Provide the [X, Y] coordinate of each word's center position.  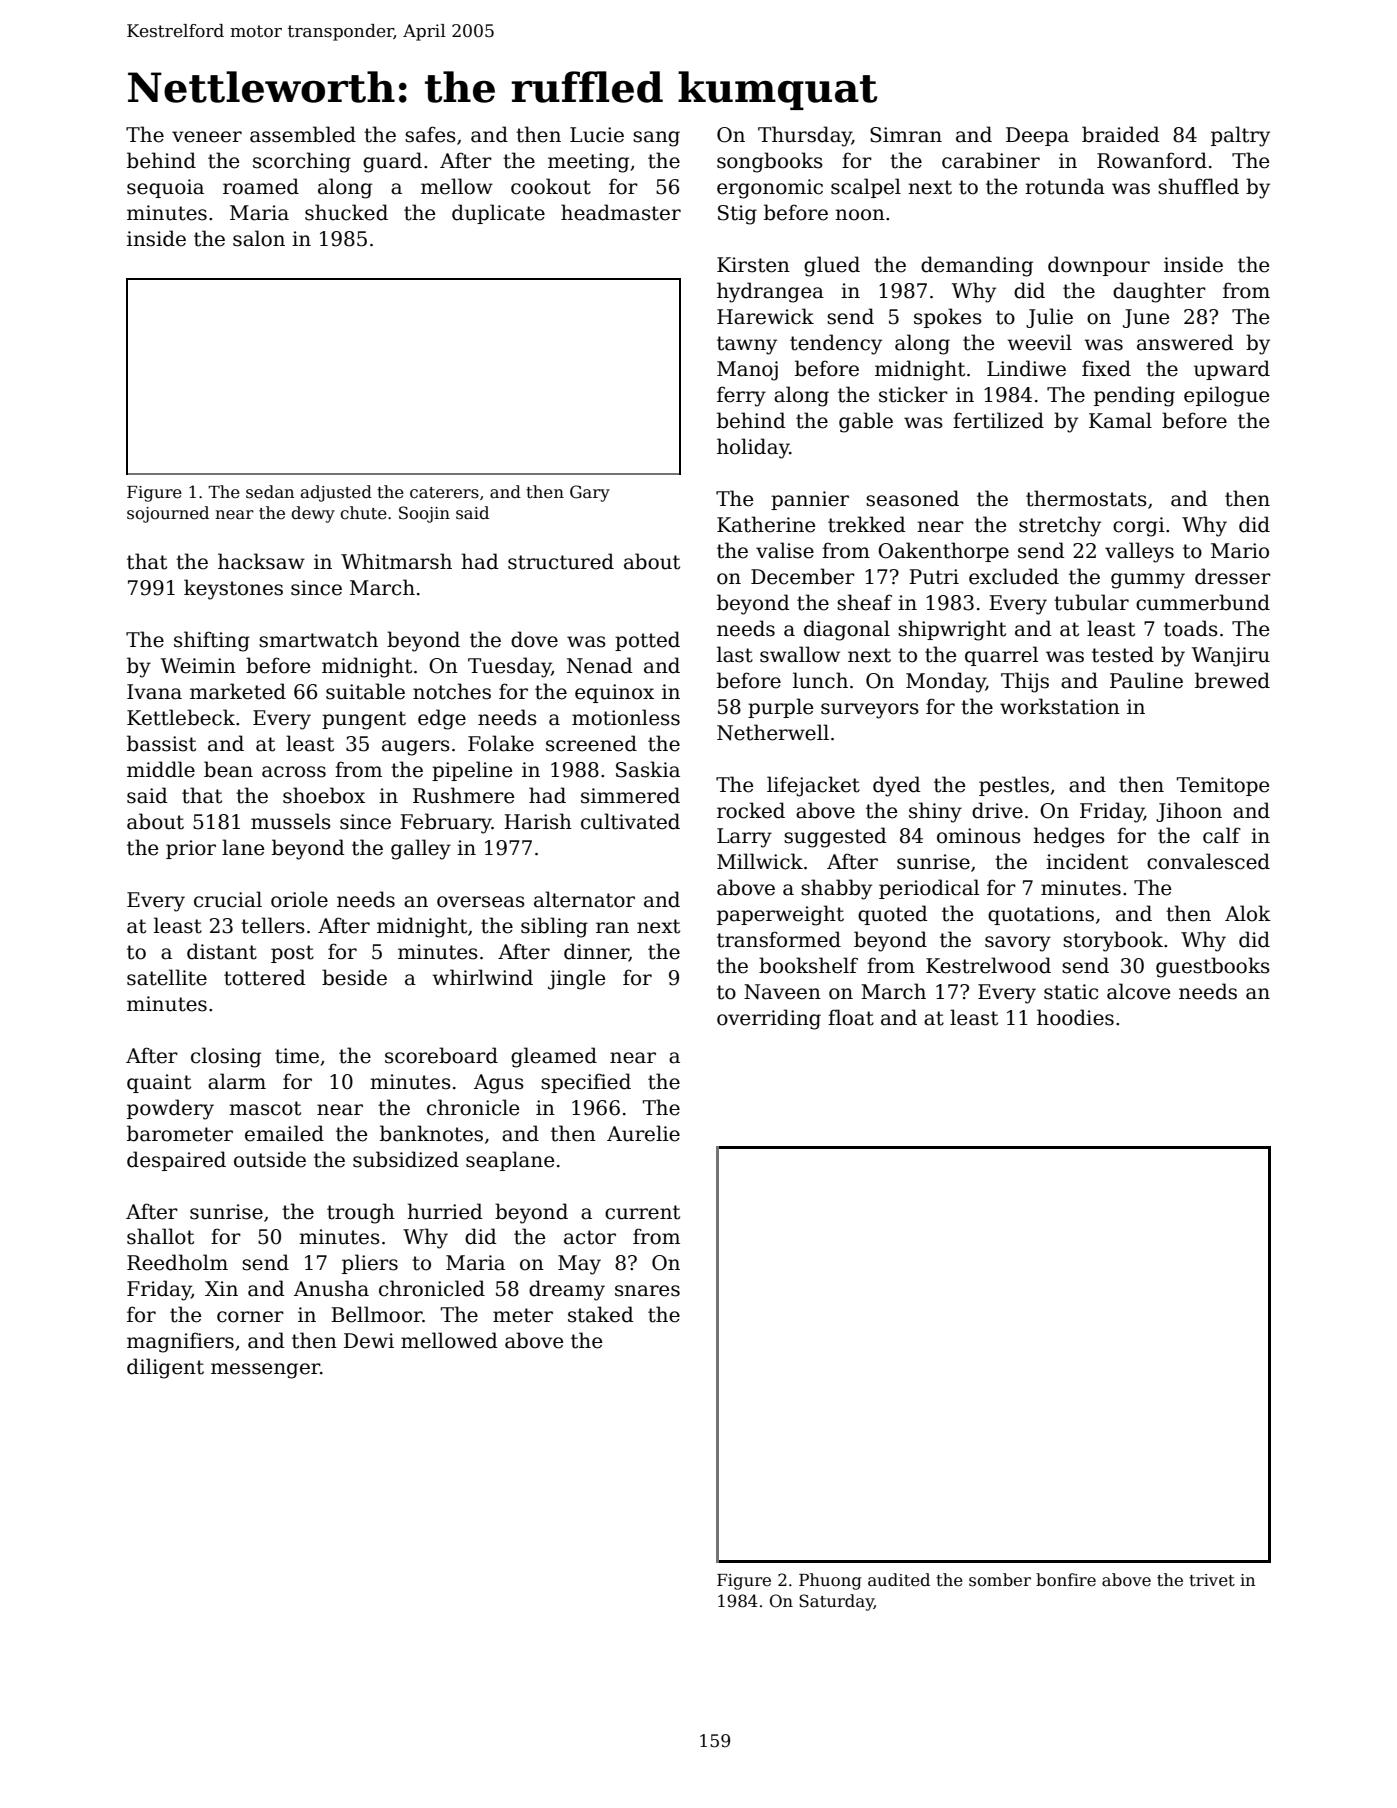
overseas [481, 902]
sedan [270, 492]
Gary [590, 493]
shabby [836, 889]
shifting [212, 641]
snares [647, 1291]
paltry [1240, 136]
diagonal [847, 630]
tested [1123, 654]
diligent [165, 1368]
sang [656, 139]
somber [1000, 1580]
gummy [1148, 581]
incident [1087, 861]
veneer [207, 137]
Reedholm [177, 1262]
